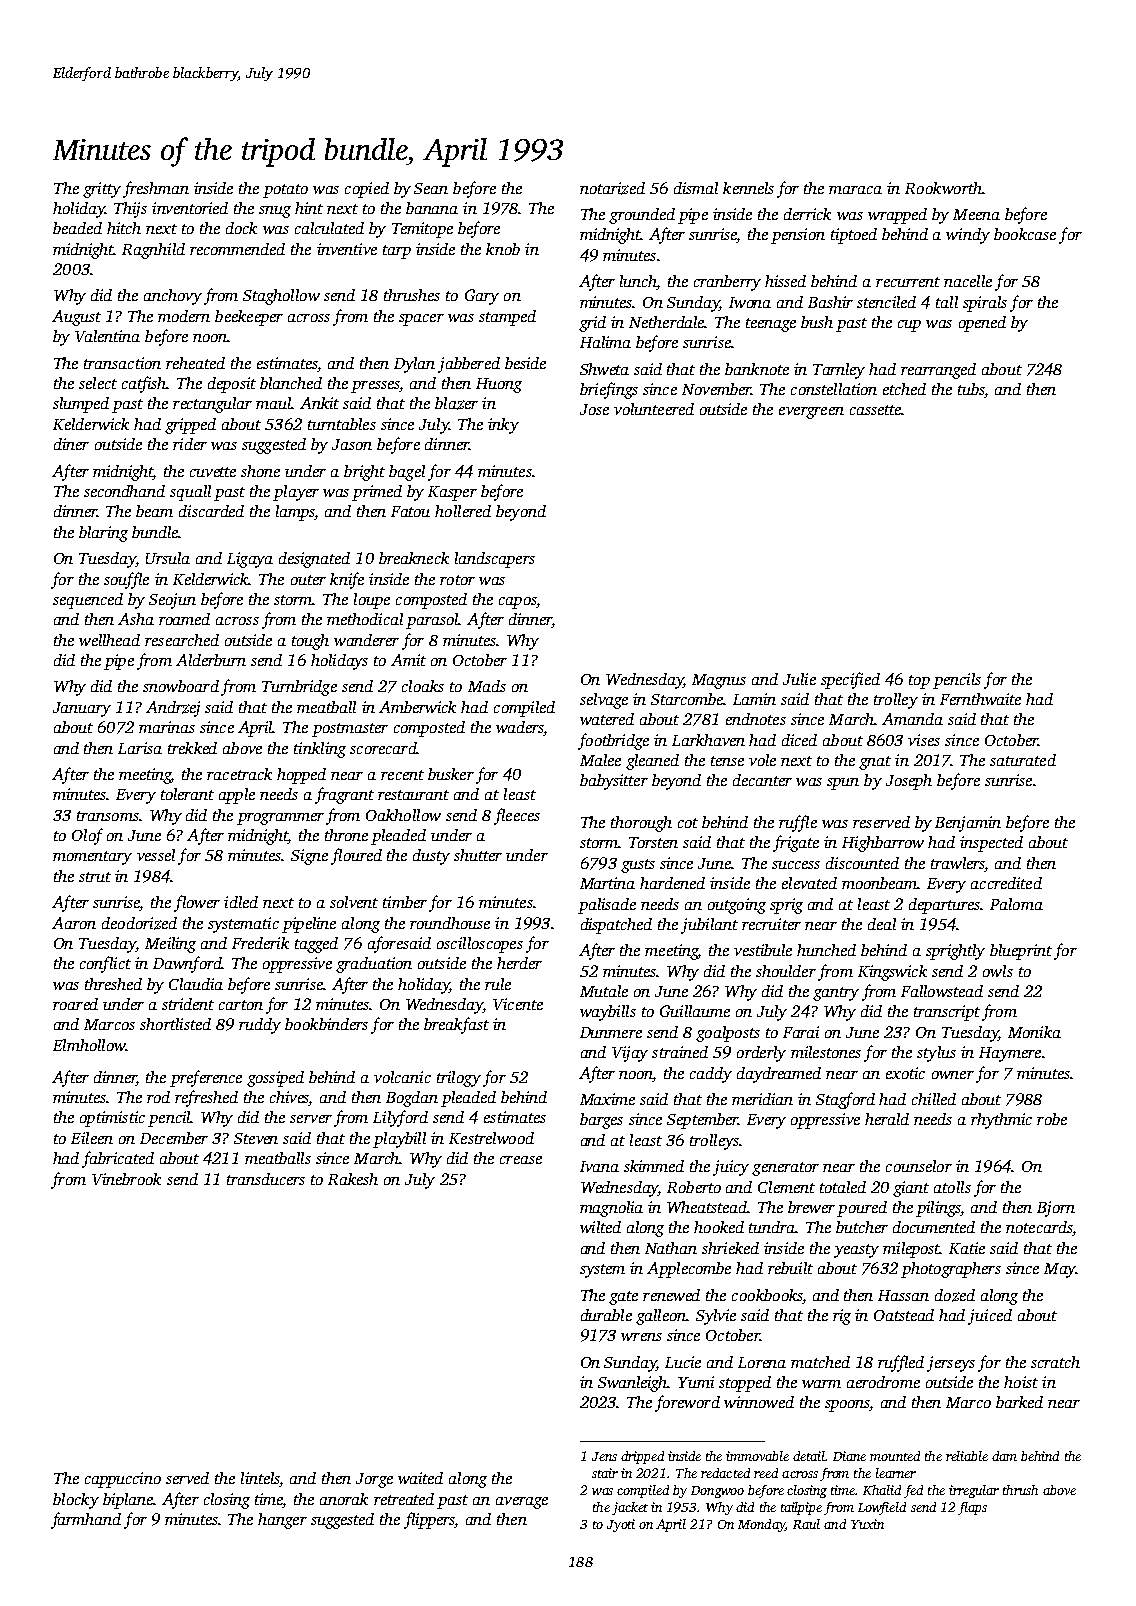 The width and height of the screenshot is (1136, 1606). I want to click on maraca, so click(855, 190).
